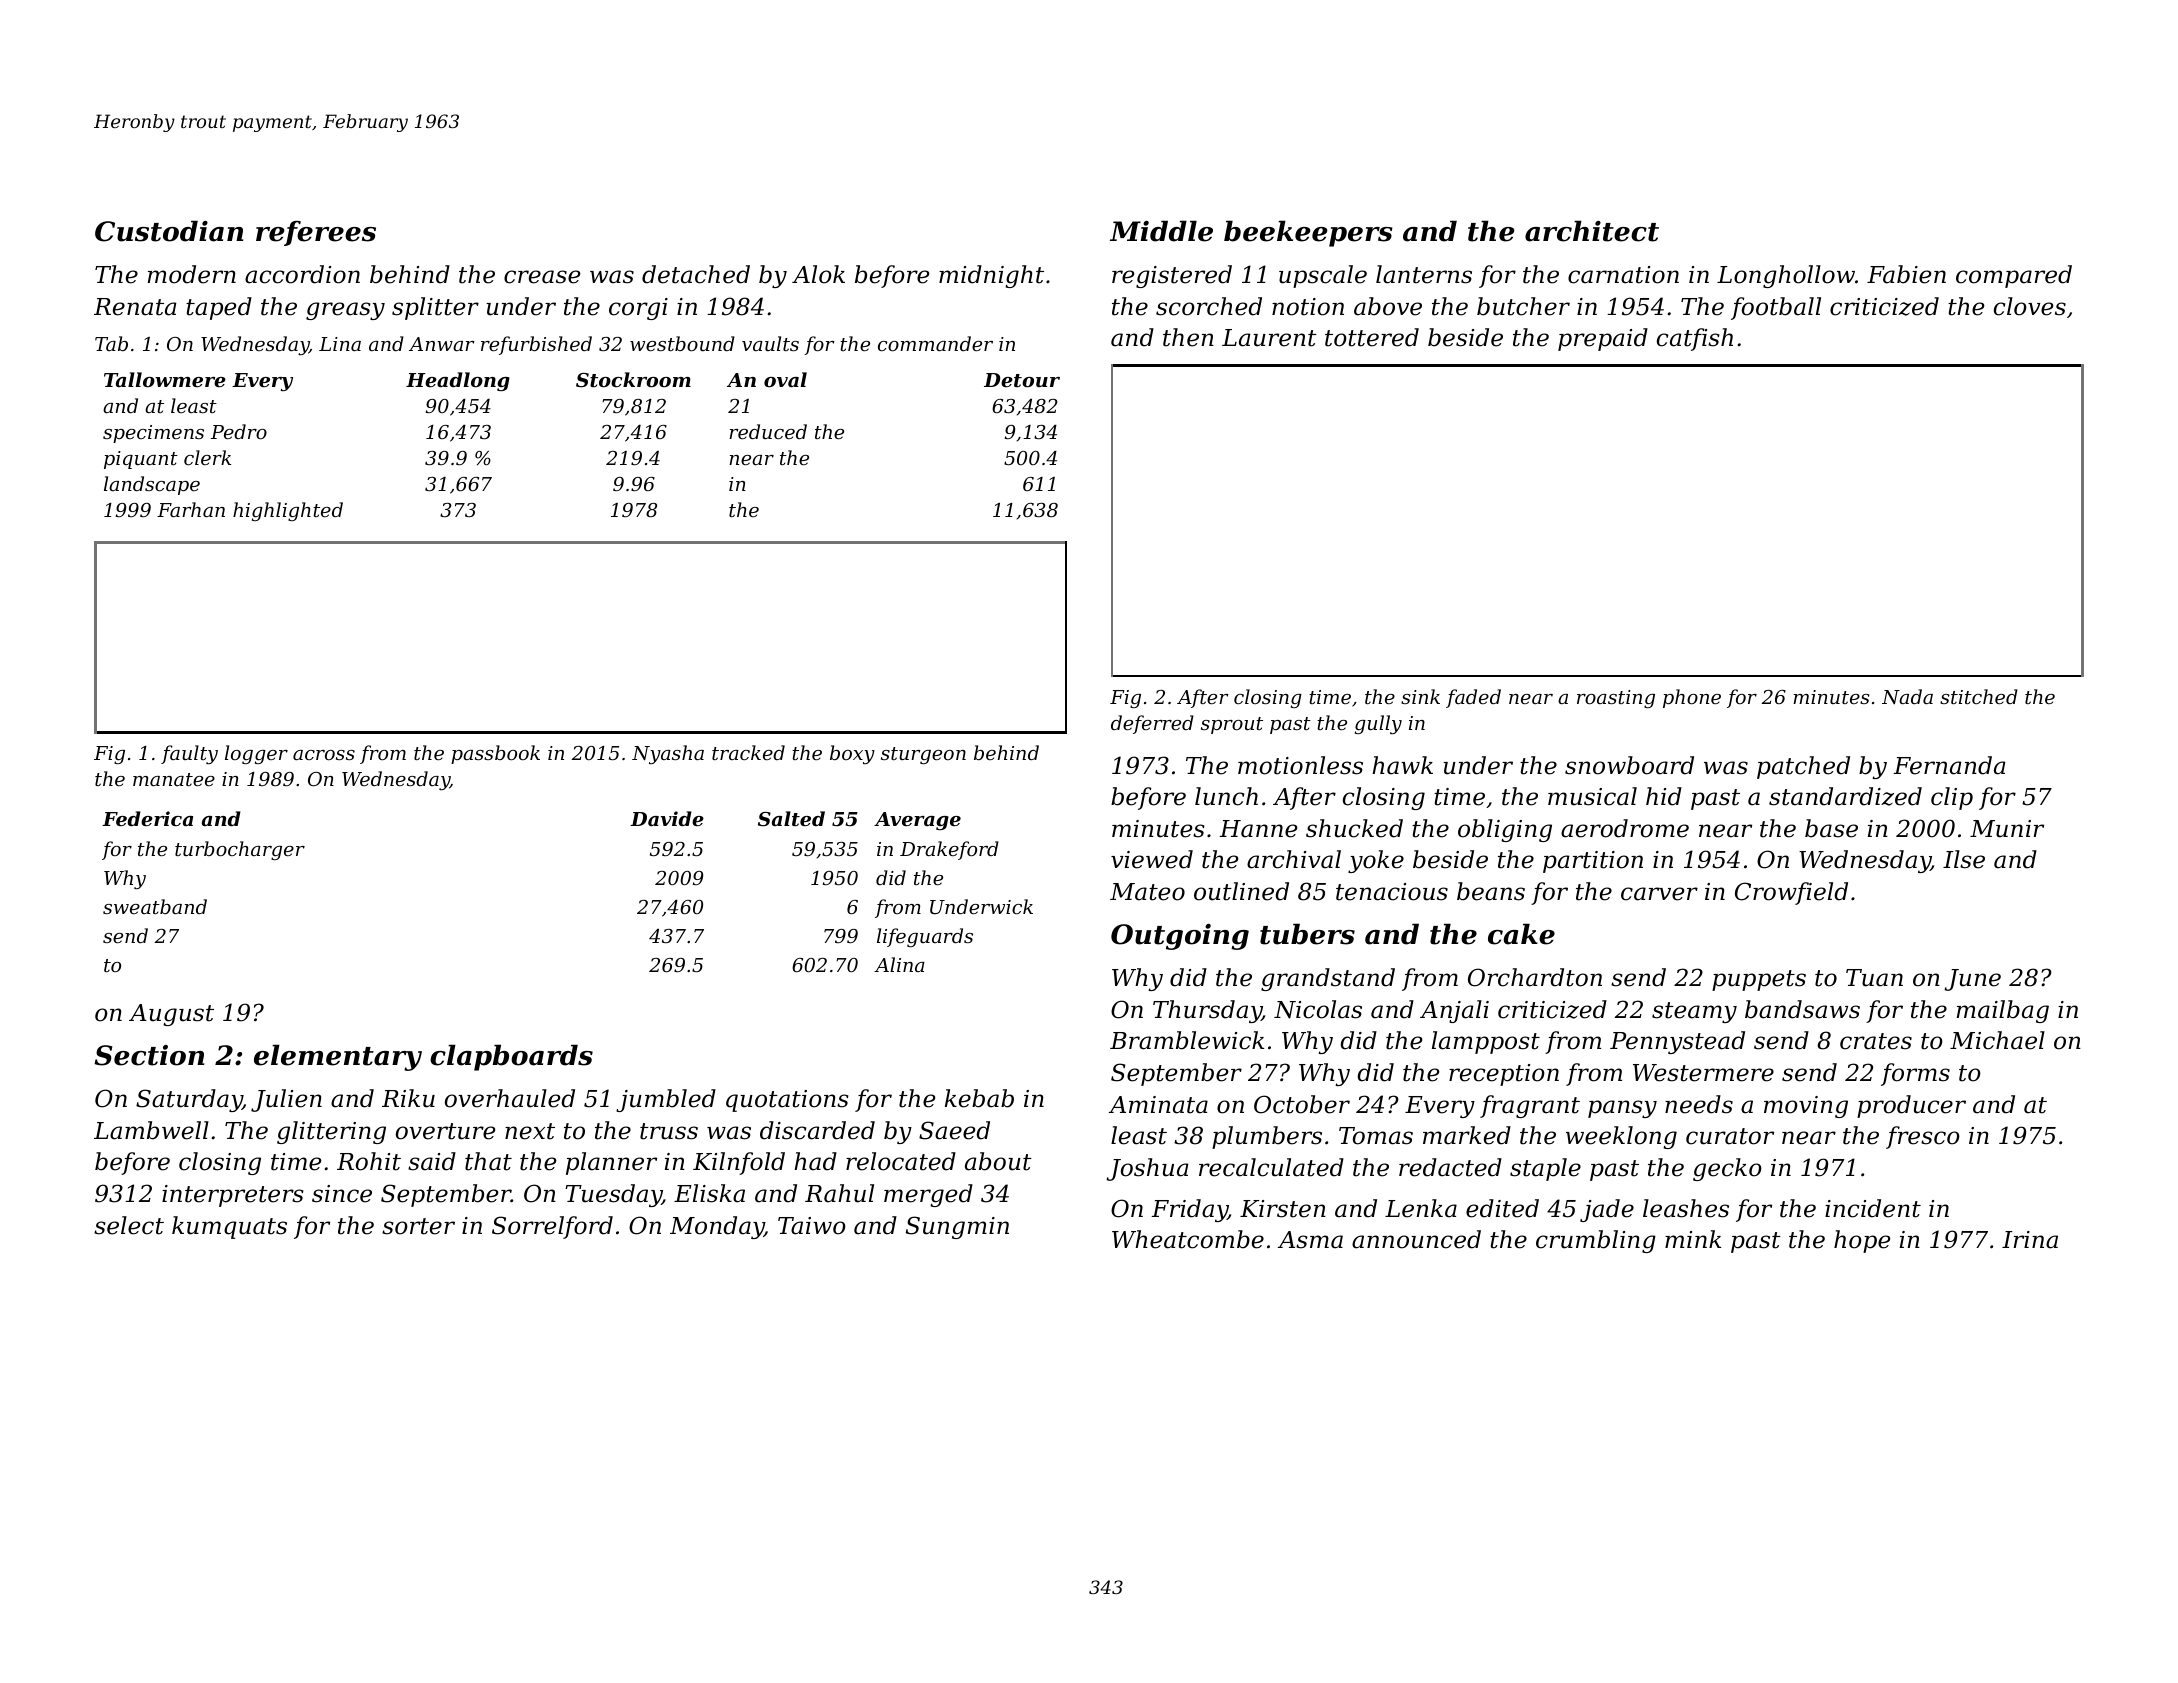 The height and width of the screenshot is (1683, 2178). Describe the element at coordinates (957, 1227) in the screenshot. I see `Sungmin` at that location.
